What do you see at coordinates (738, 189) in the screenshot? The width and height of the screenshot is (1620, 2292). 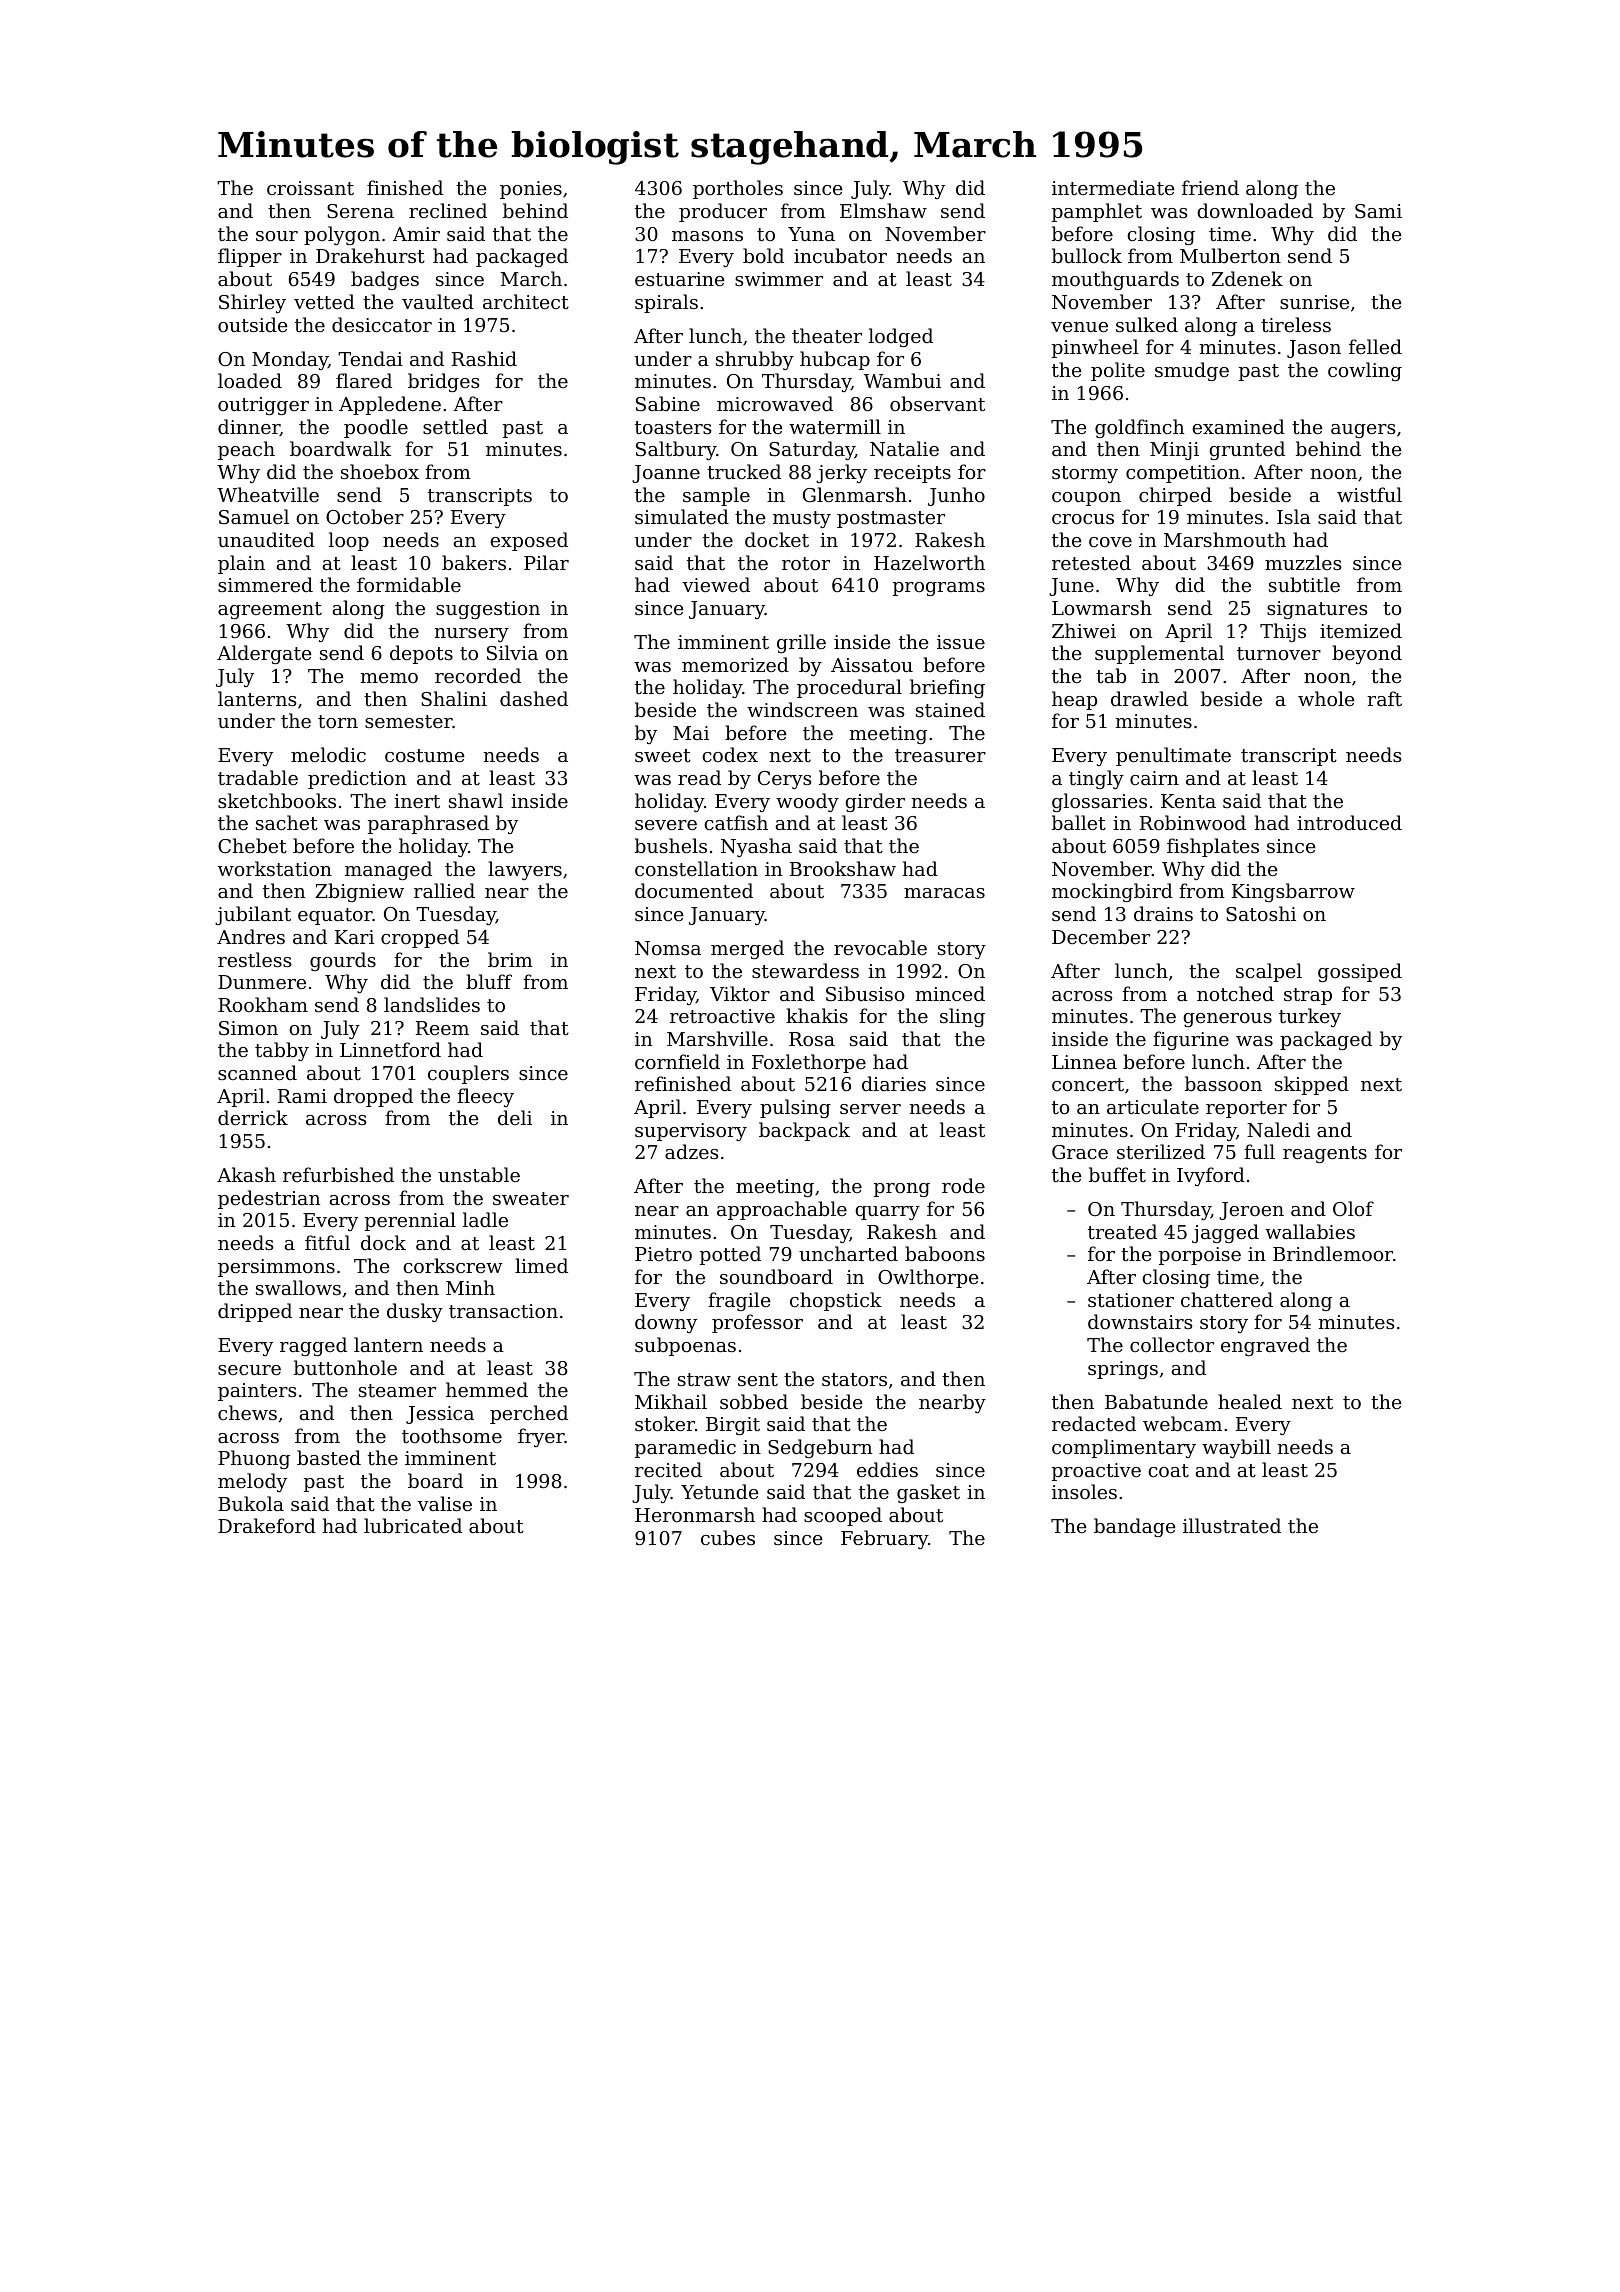 I see `portholes` at bounding box center [738, 189].
